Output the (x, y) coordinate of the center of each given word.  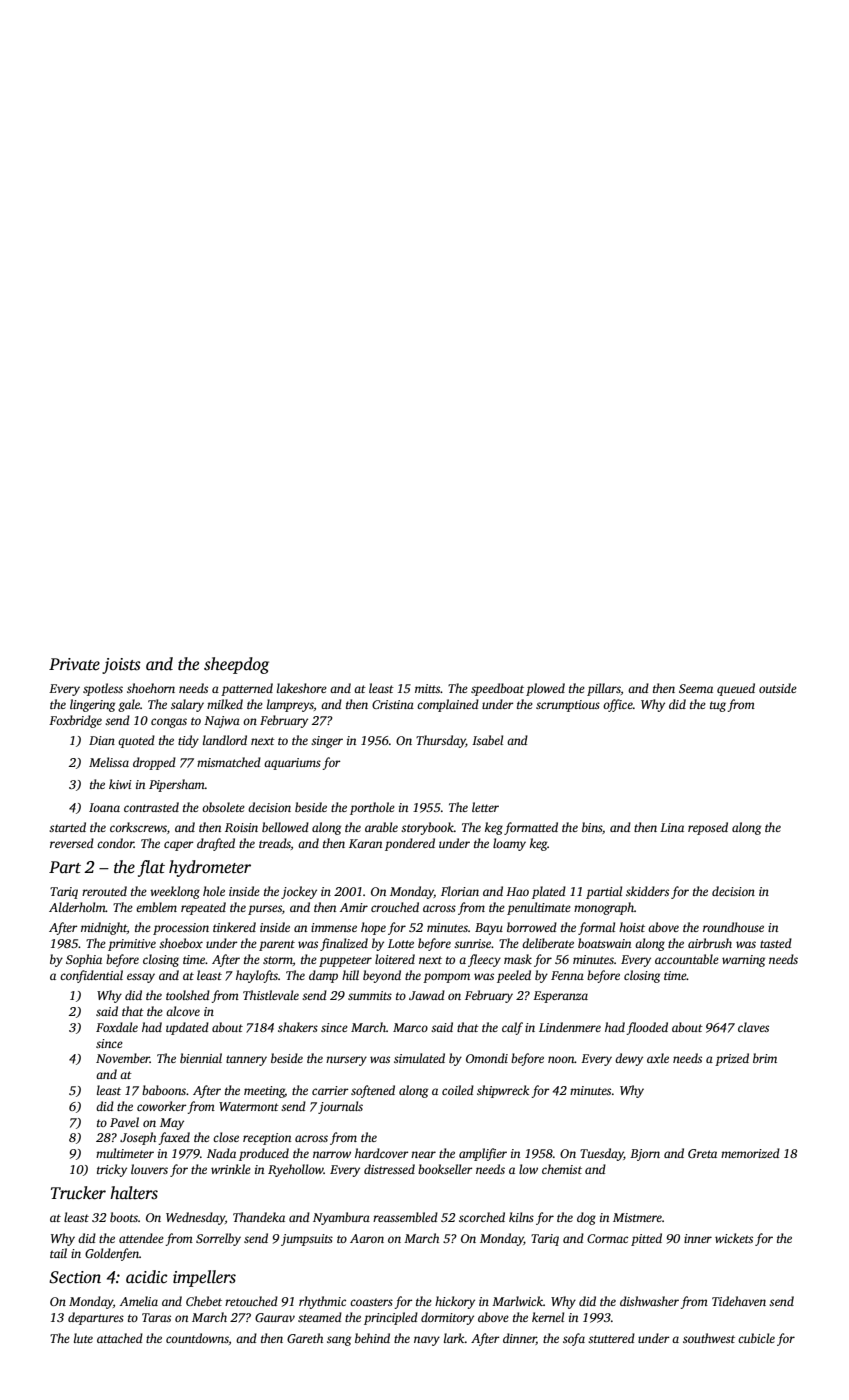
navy (427, 1341)
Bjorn (645, 1155)
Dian (102, 740)
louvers (149, 1169)
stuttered (611, 1338)
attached (120, 1338)
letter (485, 807)
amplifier (483, 1154)
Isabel (487, 740)
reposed (708, 828)
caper (179, 846)
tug (718, 706)
